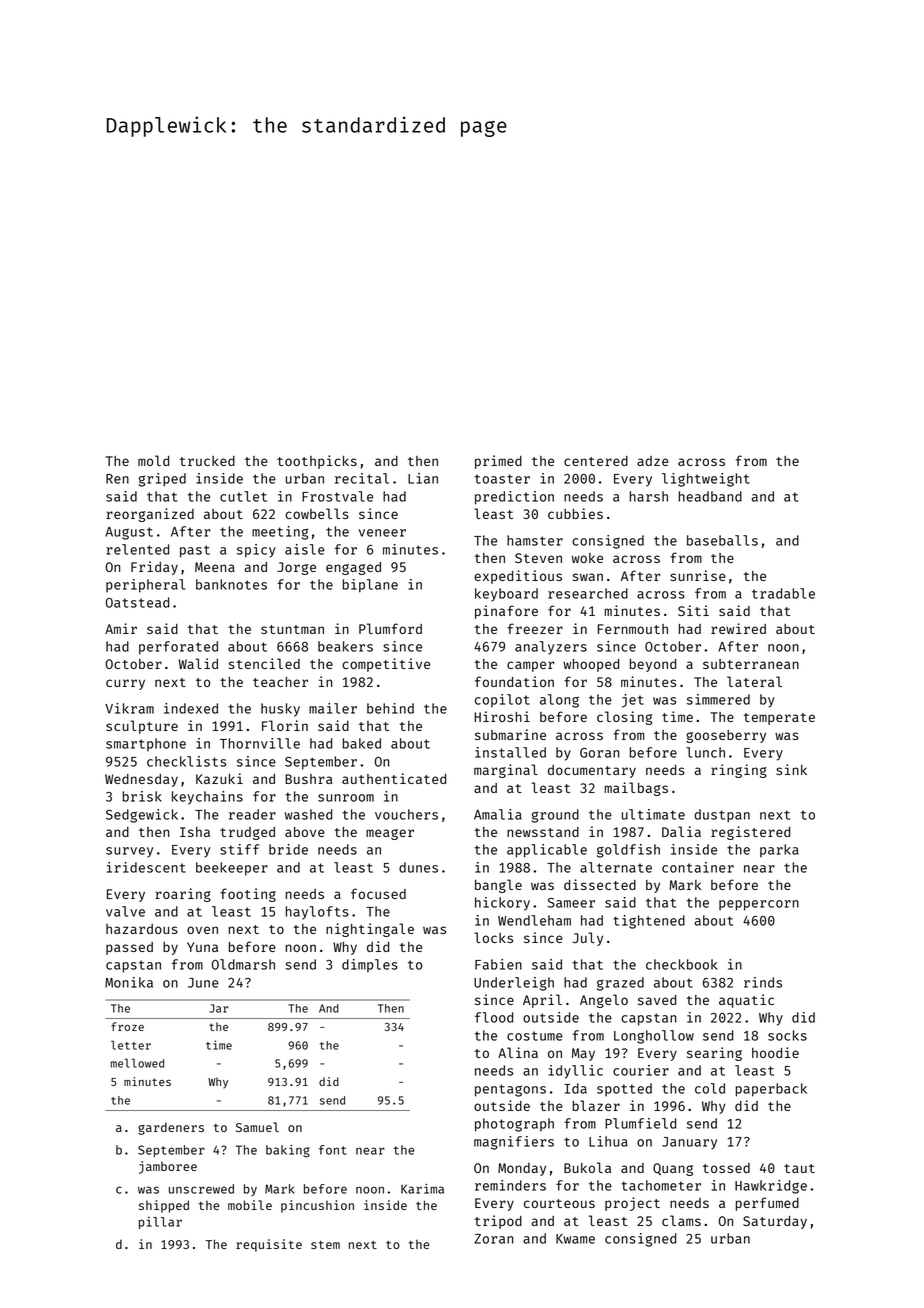 This image has height=1308, width=924. Describe the element at coordinates (202, 930) in the image. I see `oven` at that location.
